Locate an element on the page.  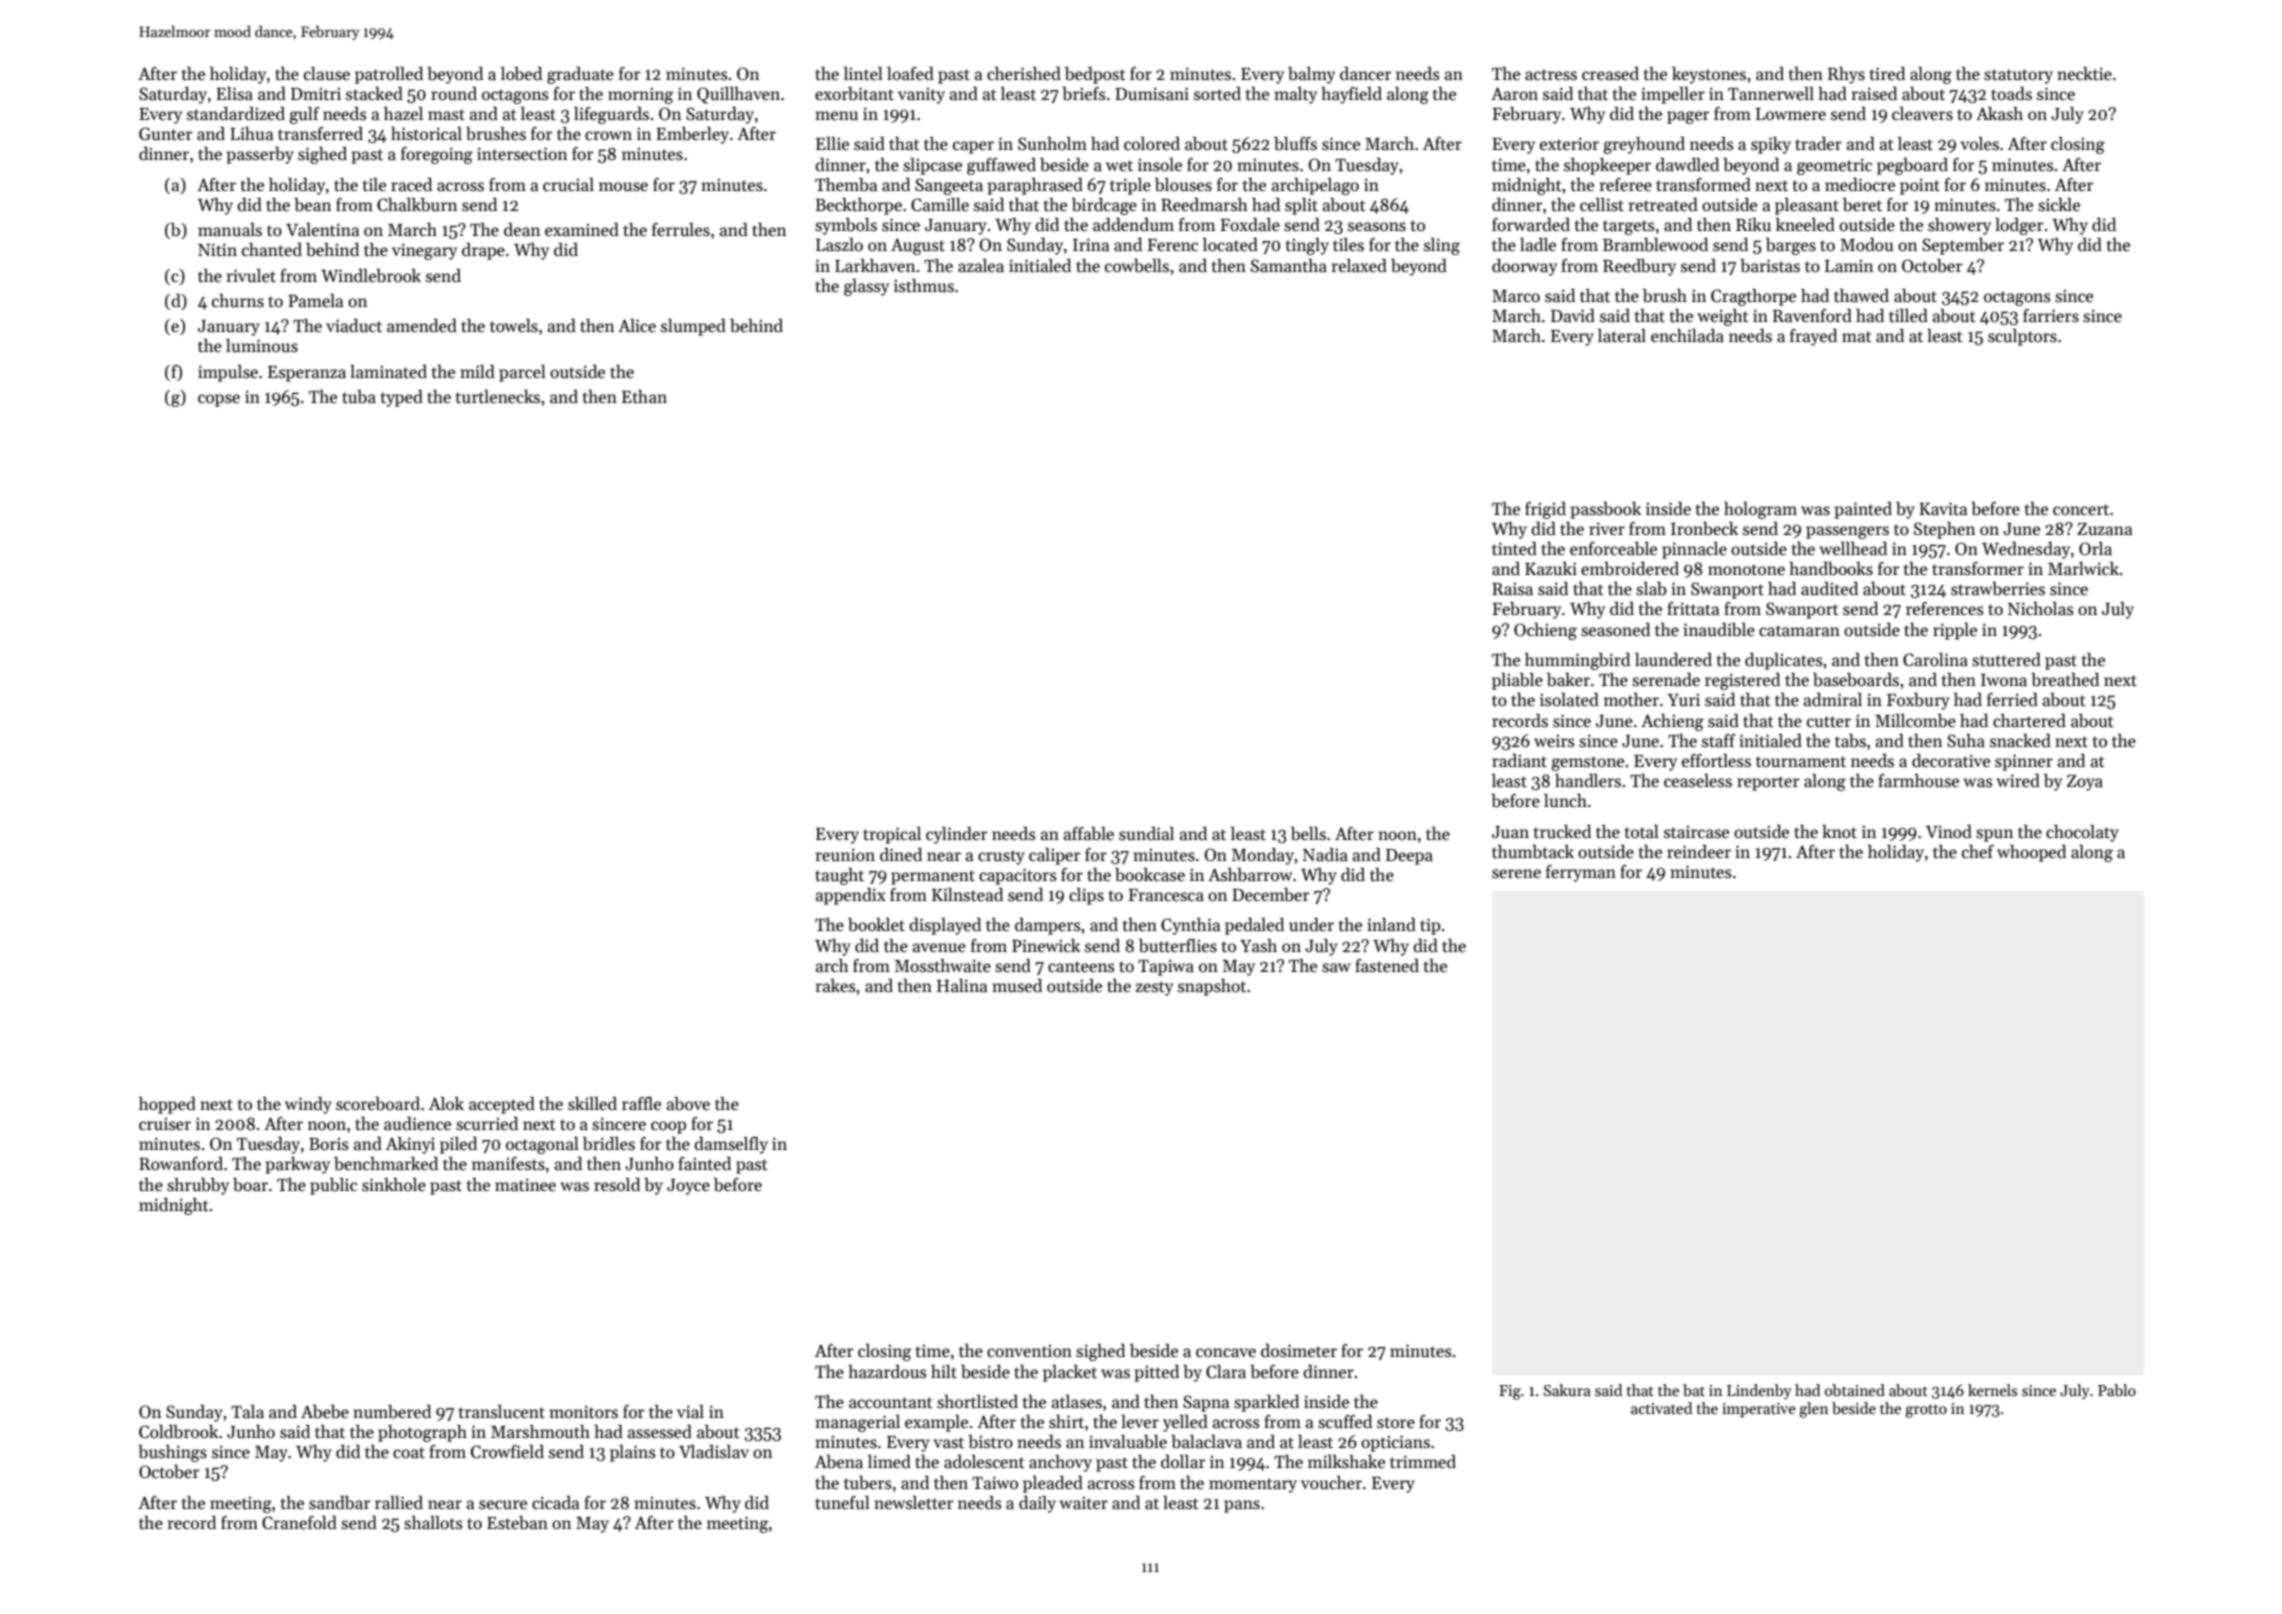
pleasant is located at coordinates (1807, 206).
